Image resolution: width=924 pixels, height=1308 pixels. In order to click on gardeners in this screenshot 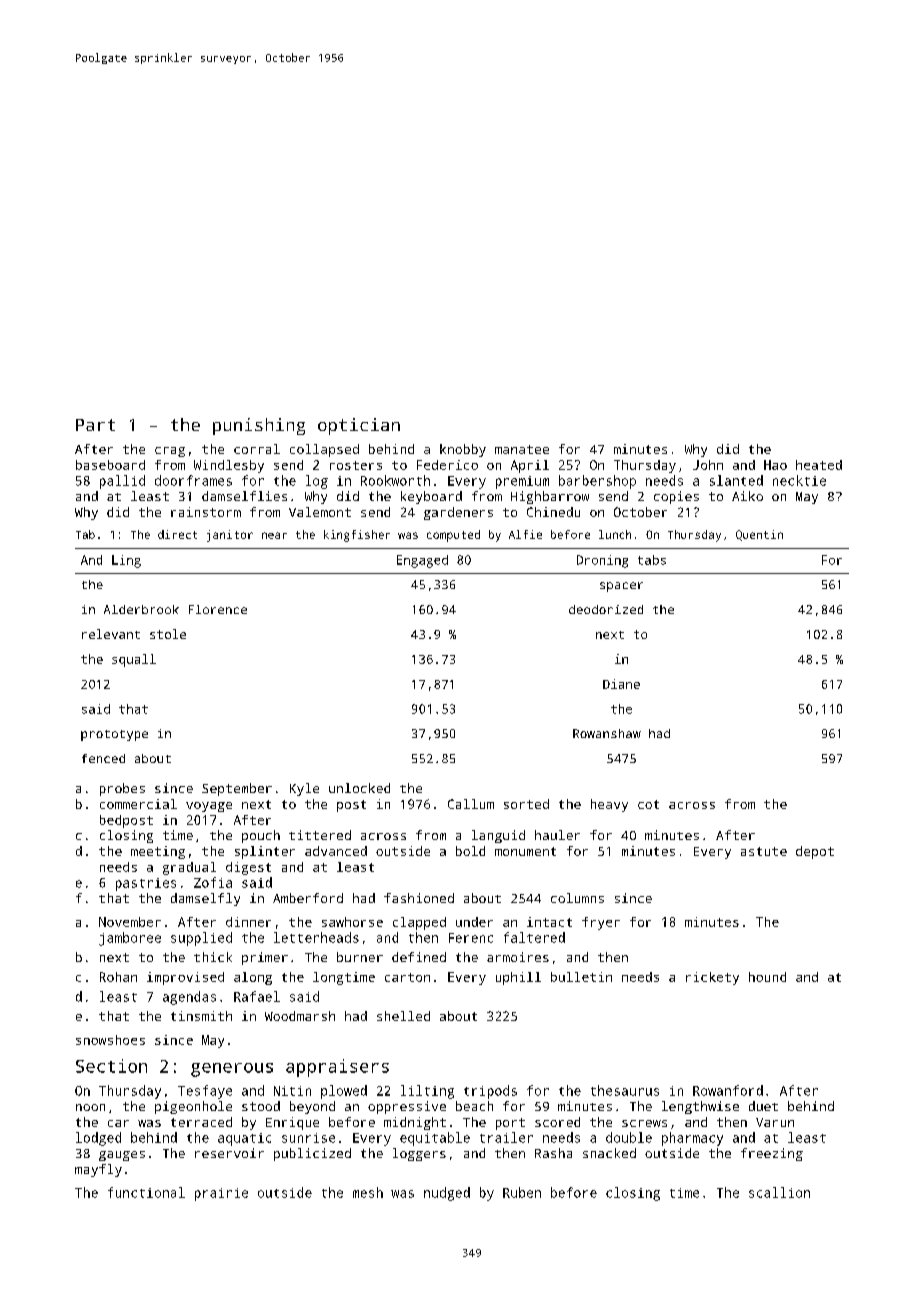, I will do `click(458, 513)`.
